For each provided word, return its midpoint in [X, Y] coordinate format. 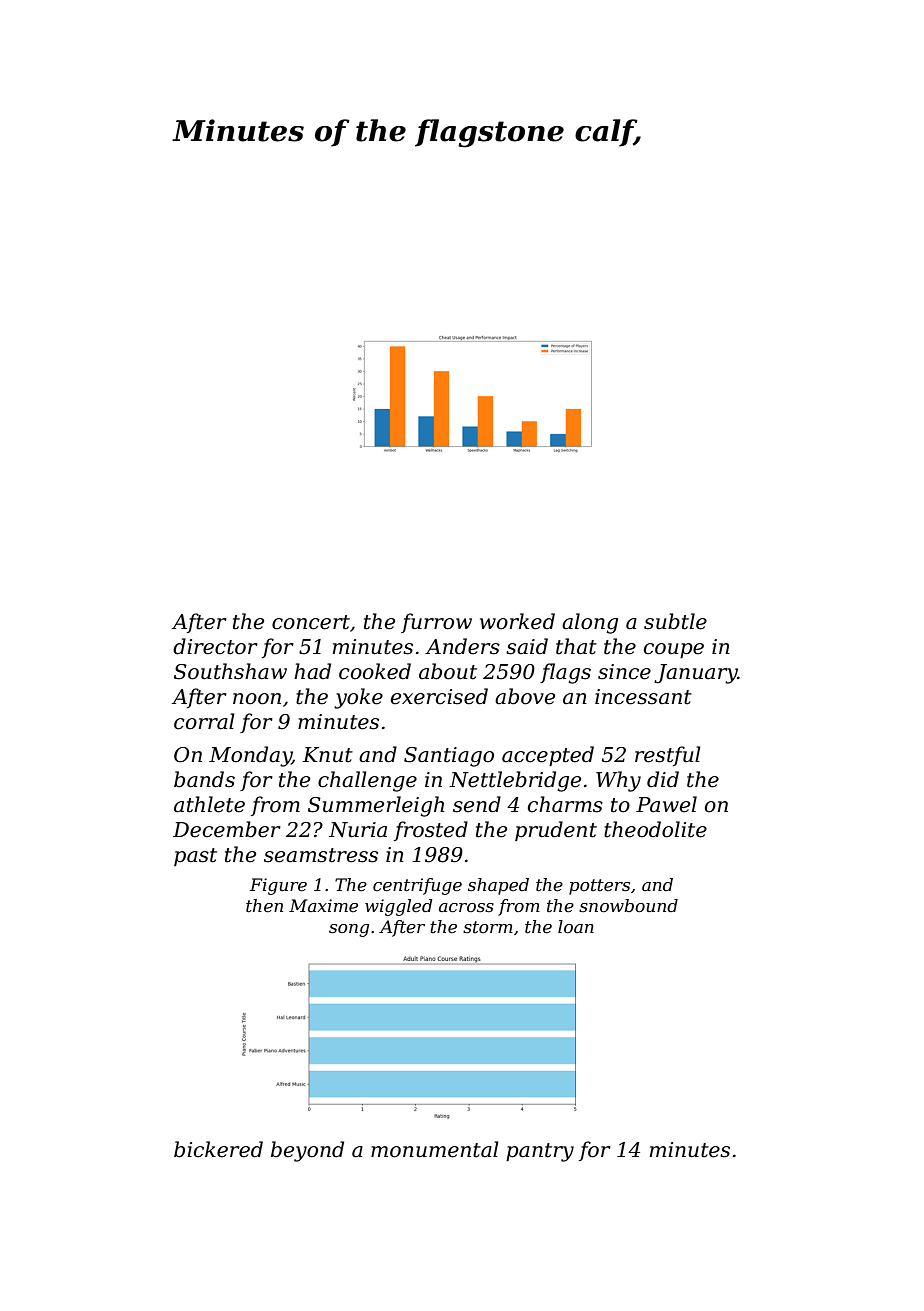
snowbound [628, 905]
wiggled [399, 907]
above [525, 696]
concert [311, 622]
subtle [675, 621]
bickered [218, 1149]
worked [517, 621]
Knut [327, 755]
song [349, 930]
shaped [498, 886]
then [264, 906]
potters [599, 887]
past [195, 857]
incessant [643, 697]
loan [576, 926]
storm [488, 927]
